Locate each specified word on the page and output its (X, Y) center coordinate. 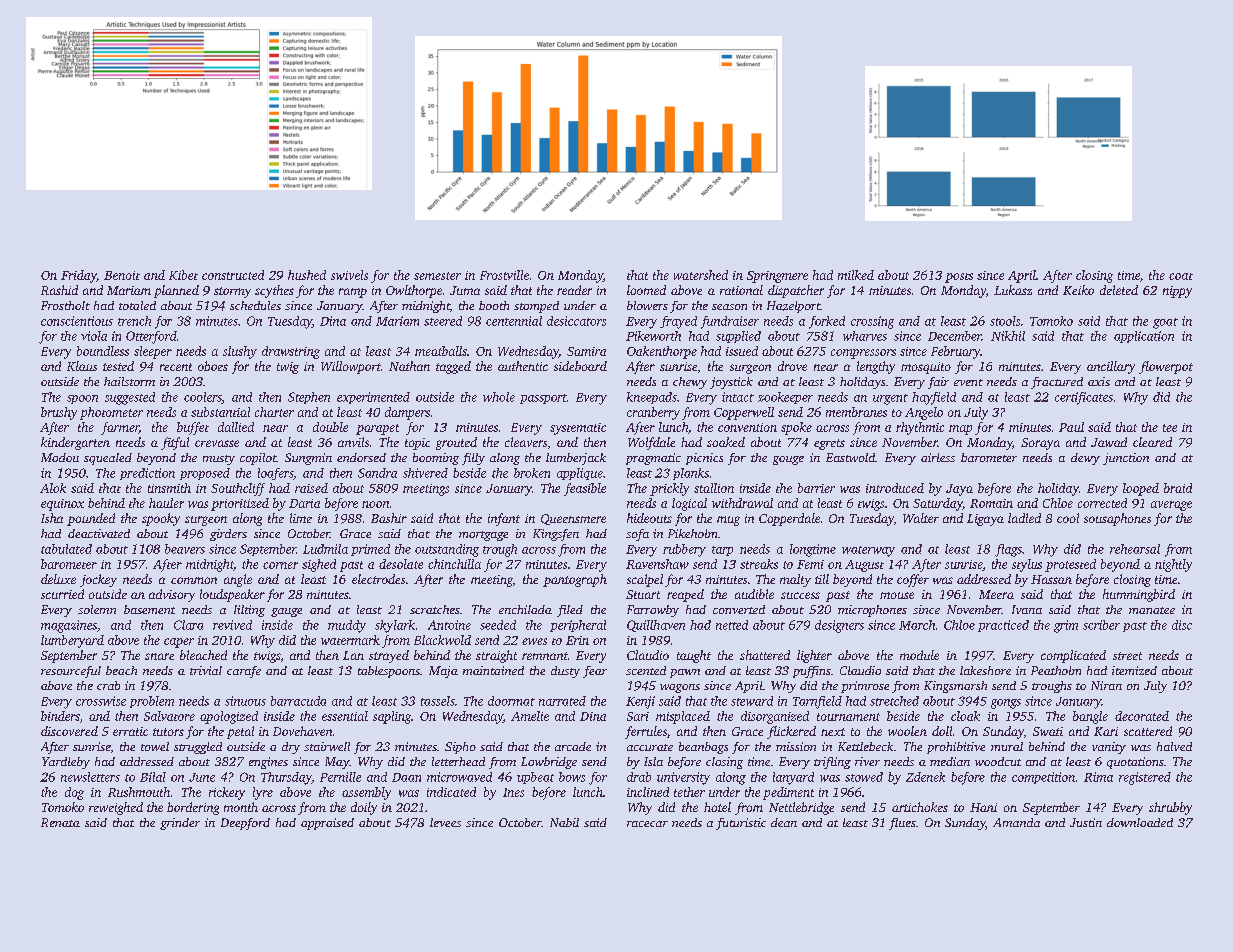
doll (942, 731)
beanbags (703, 748)
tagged (453, 367)
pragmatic (653, 459)
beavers (185, 549)
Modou (60, 457)
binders (60, 716)
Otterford (151, 337)
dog (74, 793)
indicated (451, 792)
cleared (1152, 442)
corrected (1102, 503)
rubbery (684, 550)
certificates (1084, 398)
